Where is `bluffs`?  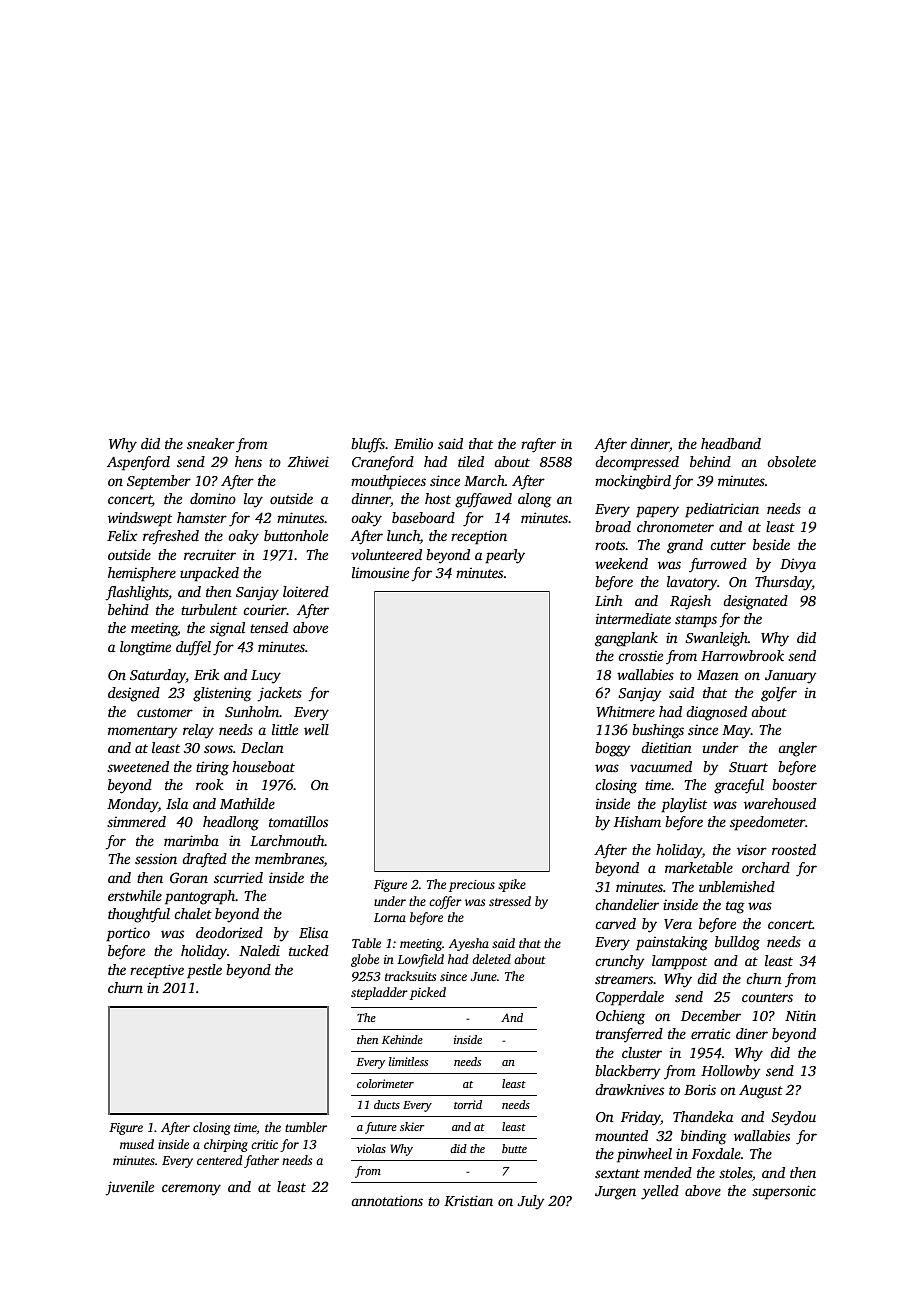 bluffs is located at coordinates (368, 445).
